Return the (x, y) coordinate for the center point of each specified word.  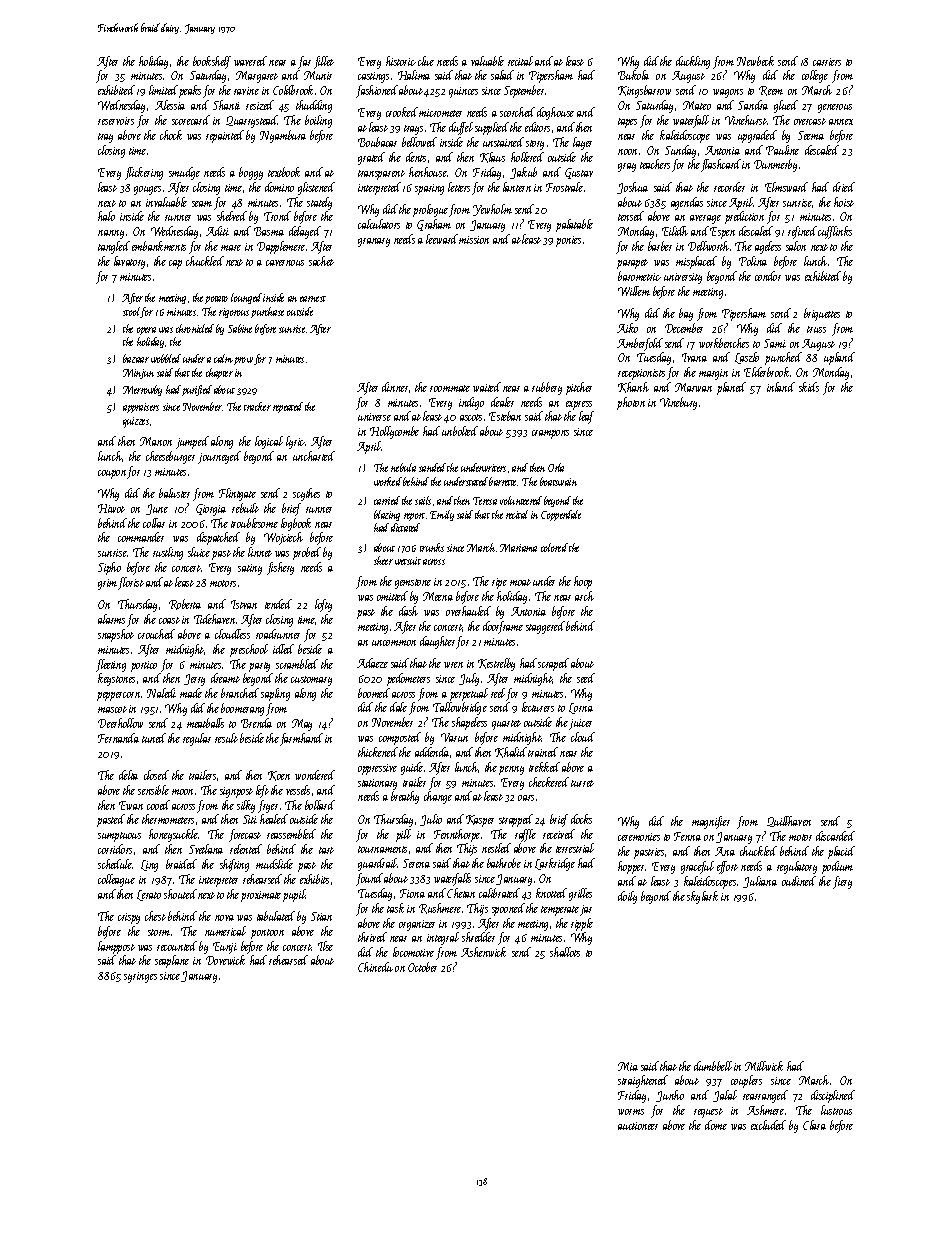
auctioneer (638, 1126)
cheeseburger (170, 457)
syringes (140, 977)
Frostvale (564, 187)
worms (631, 1112)
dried (844, 187)
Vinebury (678, 403)
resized (260, 105)
